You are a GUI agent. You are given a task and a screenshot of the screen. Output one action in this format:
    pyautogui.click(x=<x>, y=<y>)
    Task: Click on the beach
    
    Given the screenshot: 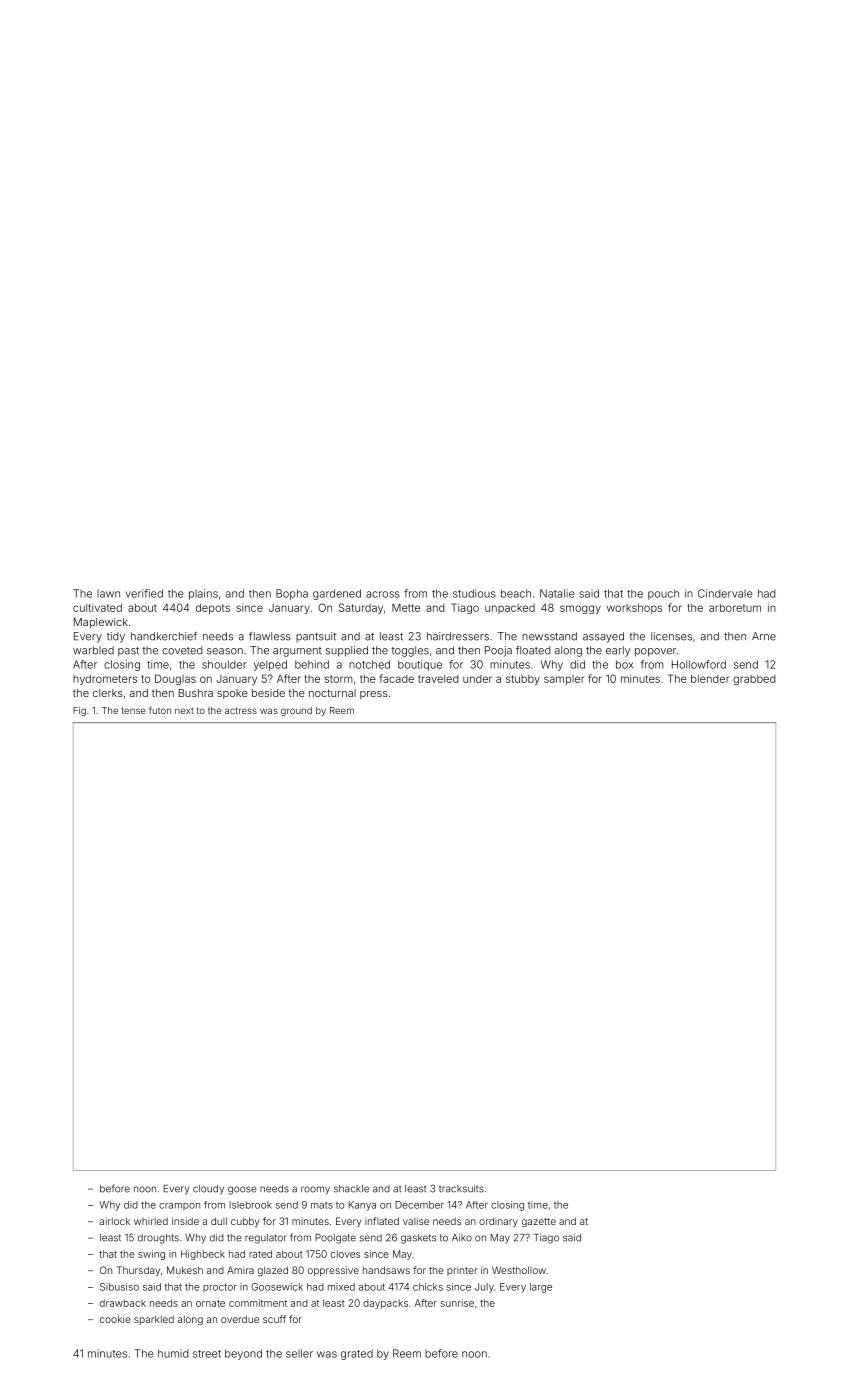 What is the action you would take?
    pyautogui.click(x=516, y=593)
